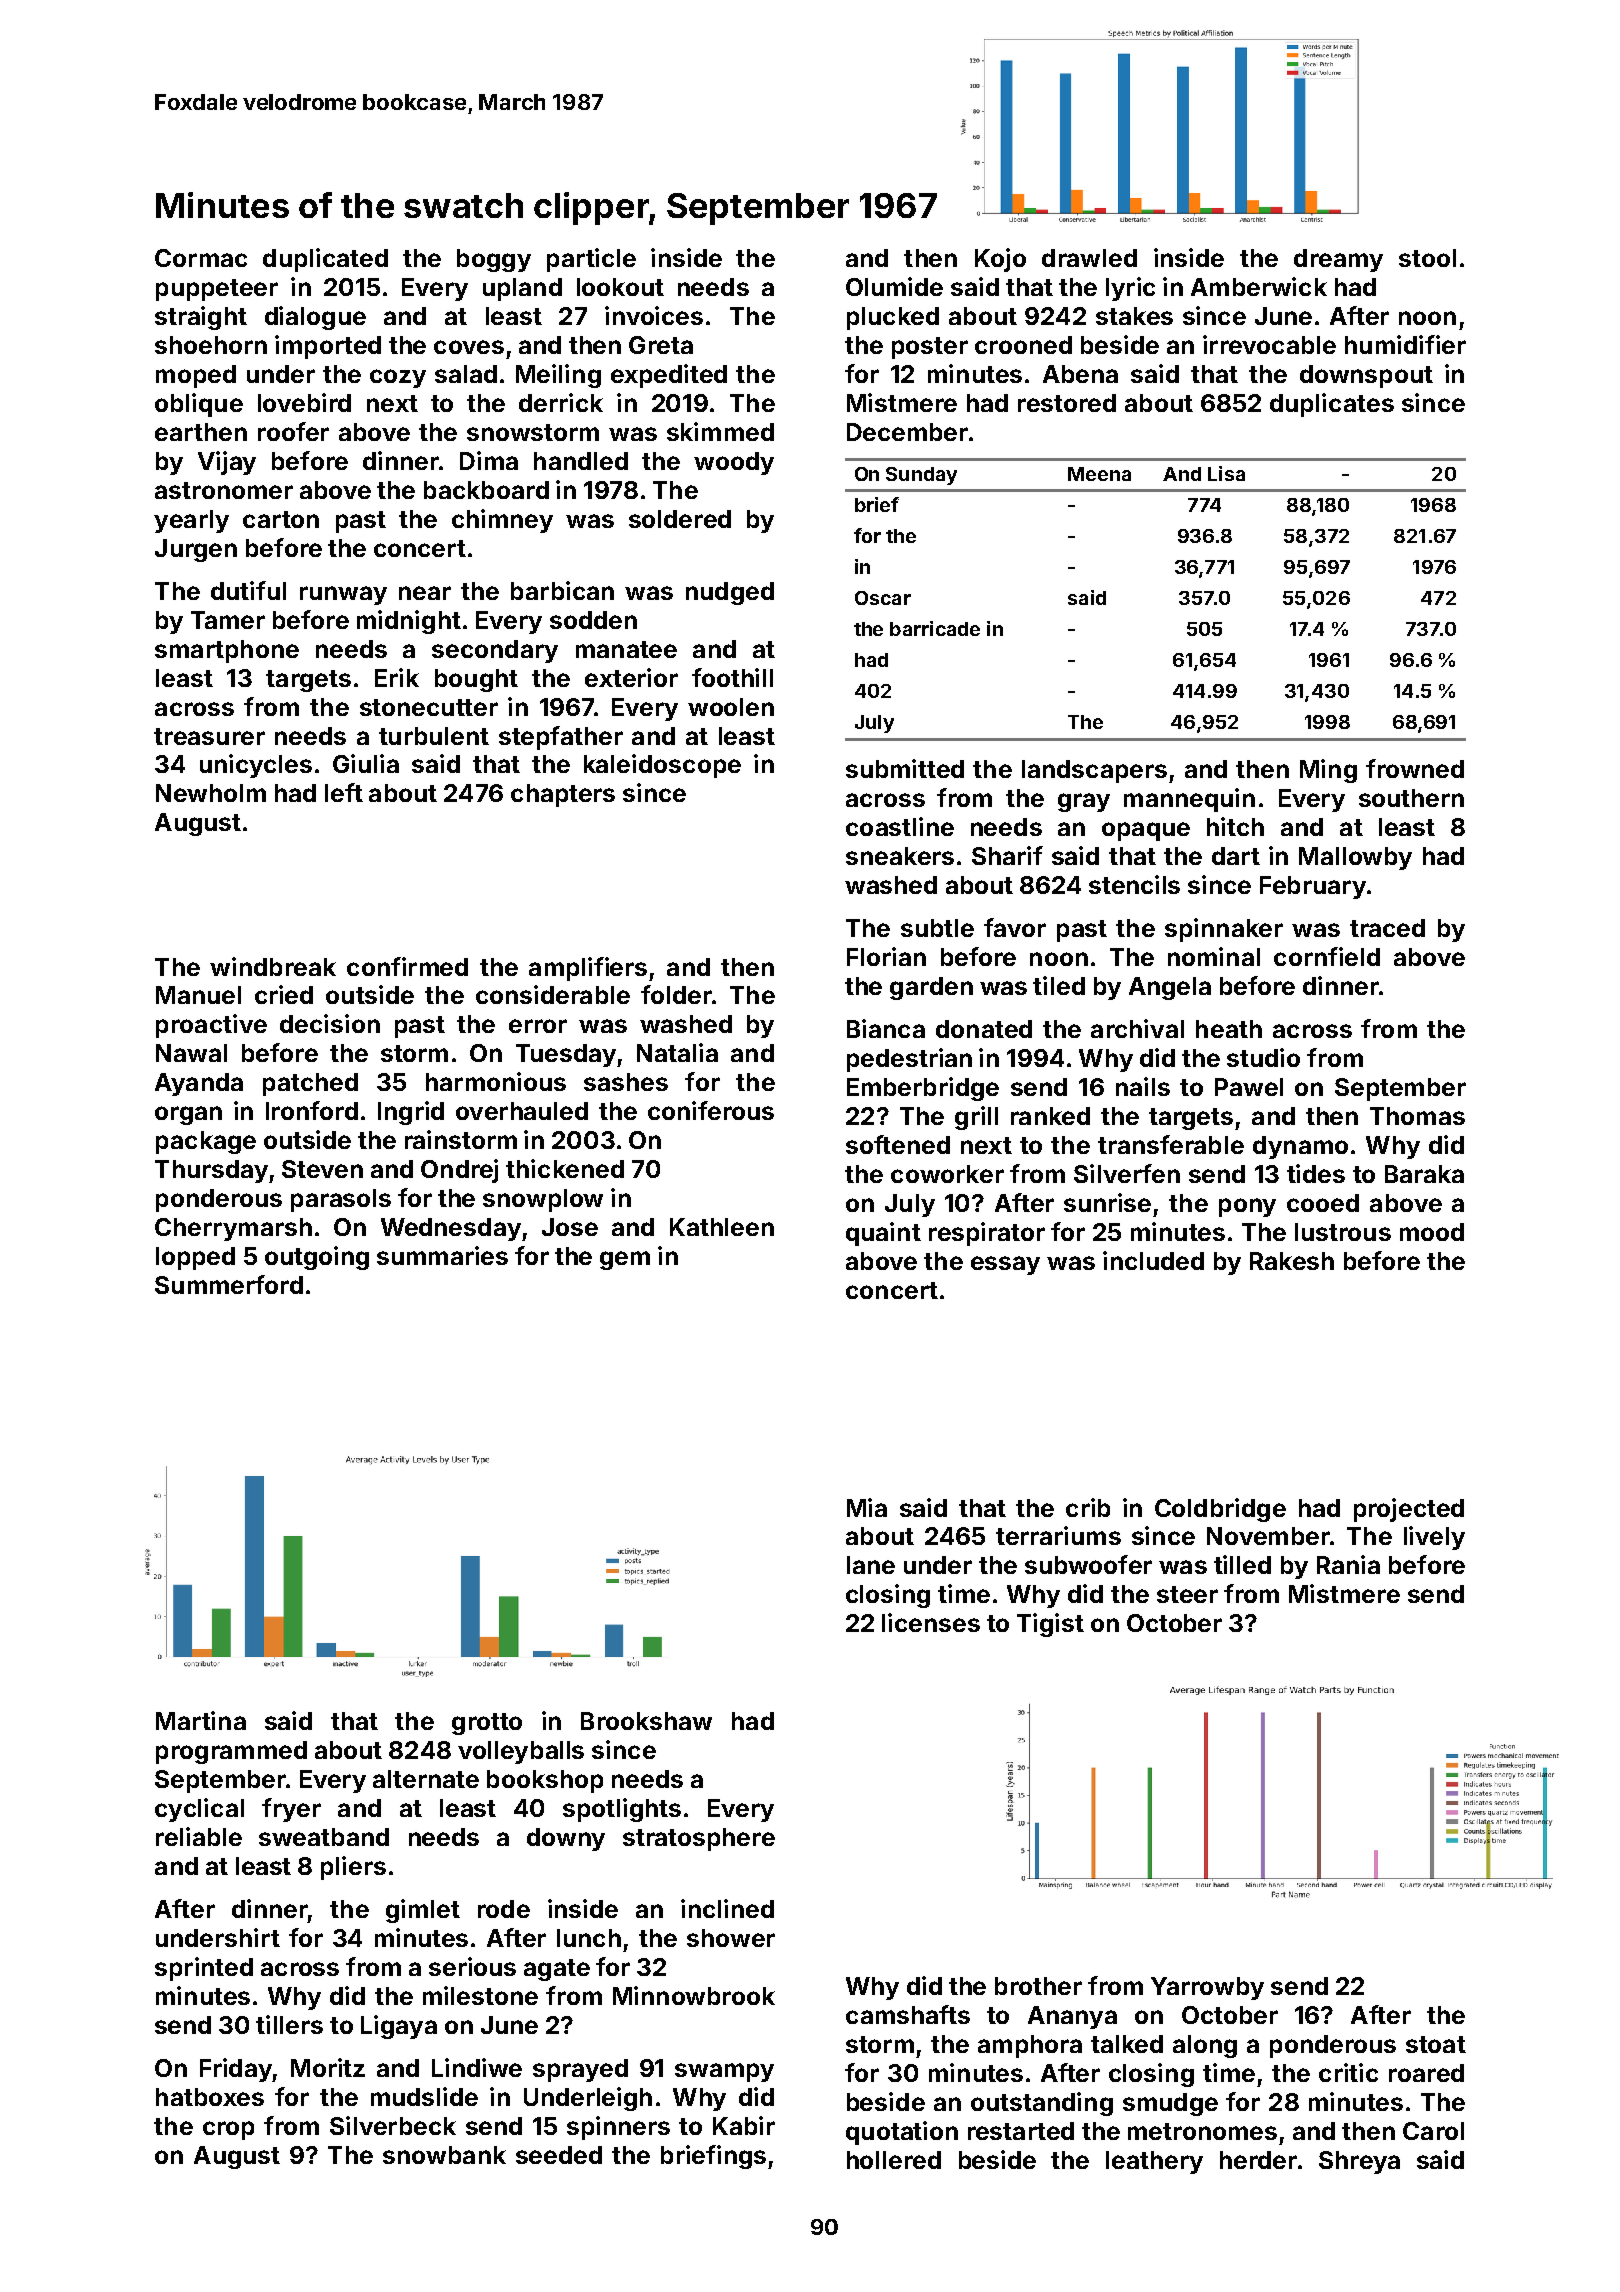 The image size is (1620, 2292). I want to click on Martina, so click(201, 1720).
